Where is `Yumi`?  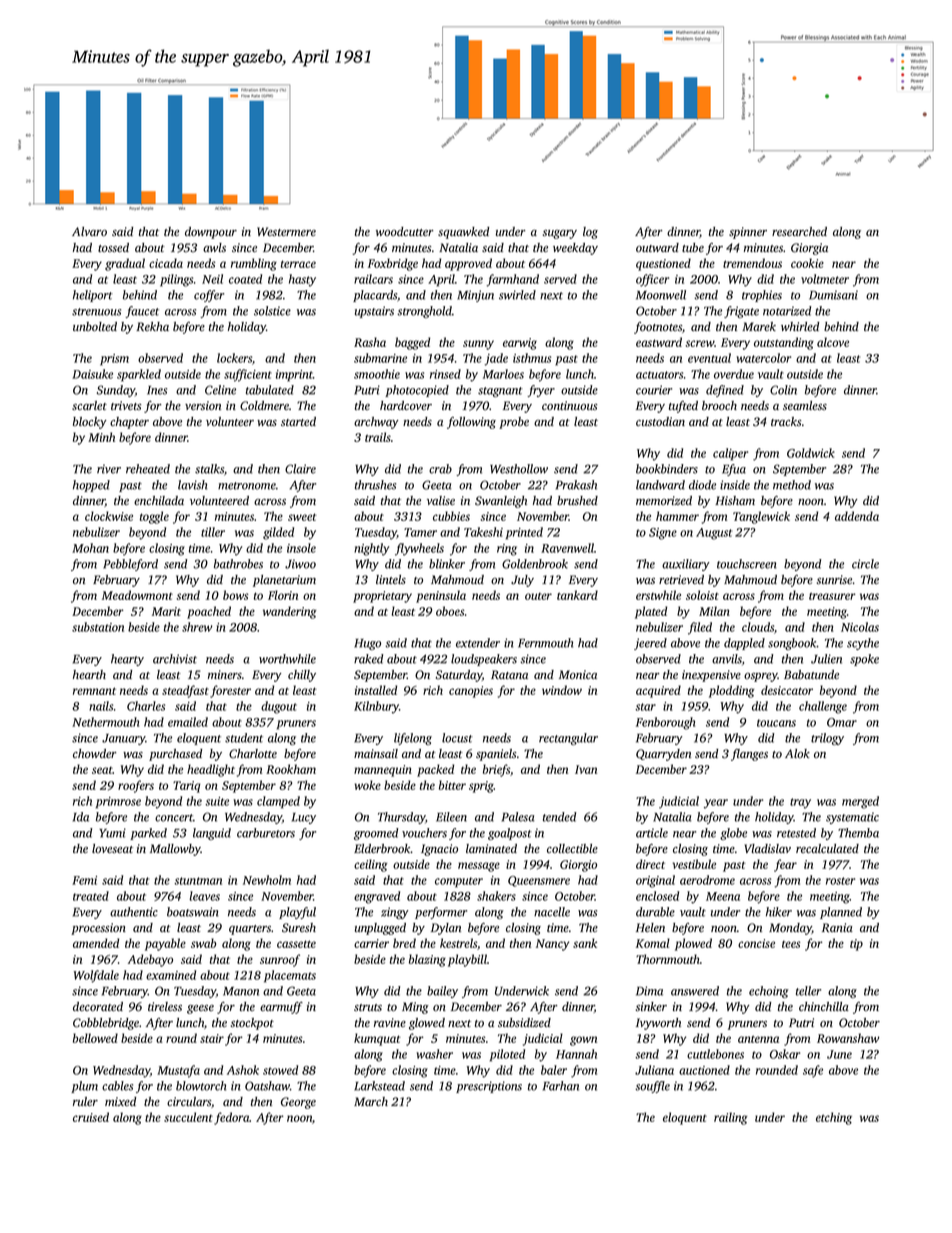 Yumi is located at coordinates (112, 833).
